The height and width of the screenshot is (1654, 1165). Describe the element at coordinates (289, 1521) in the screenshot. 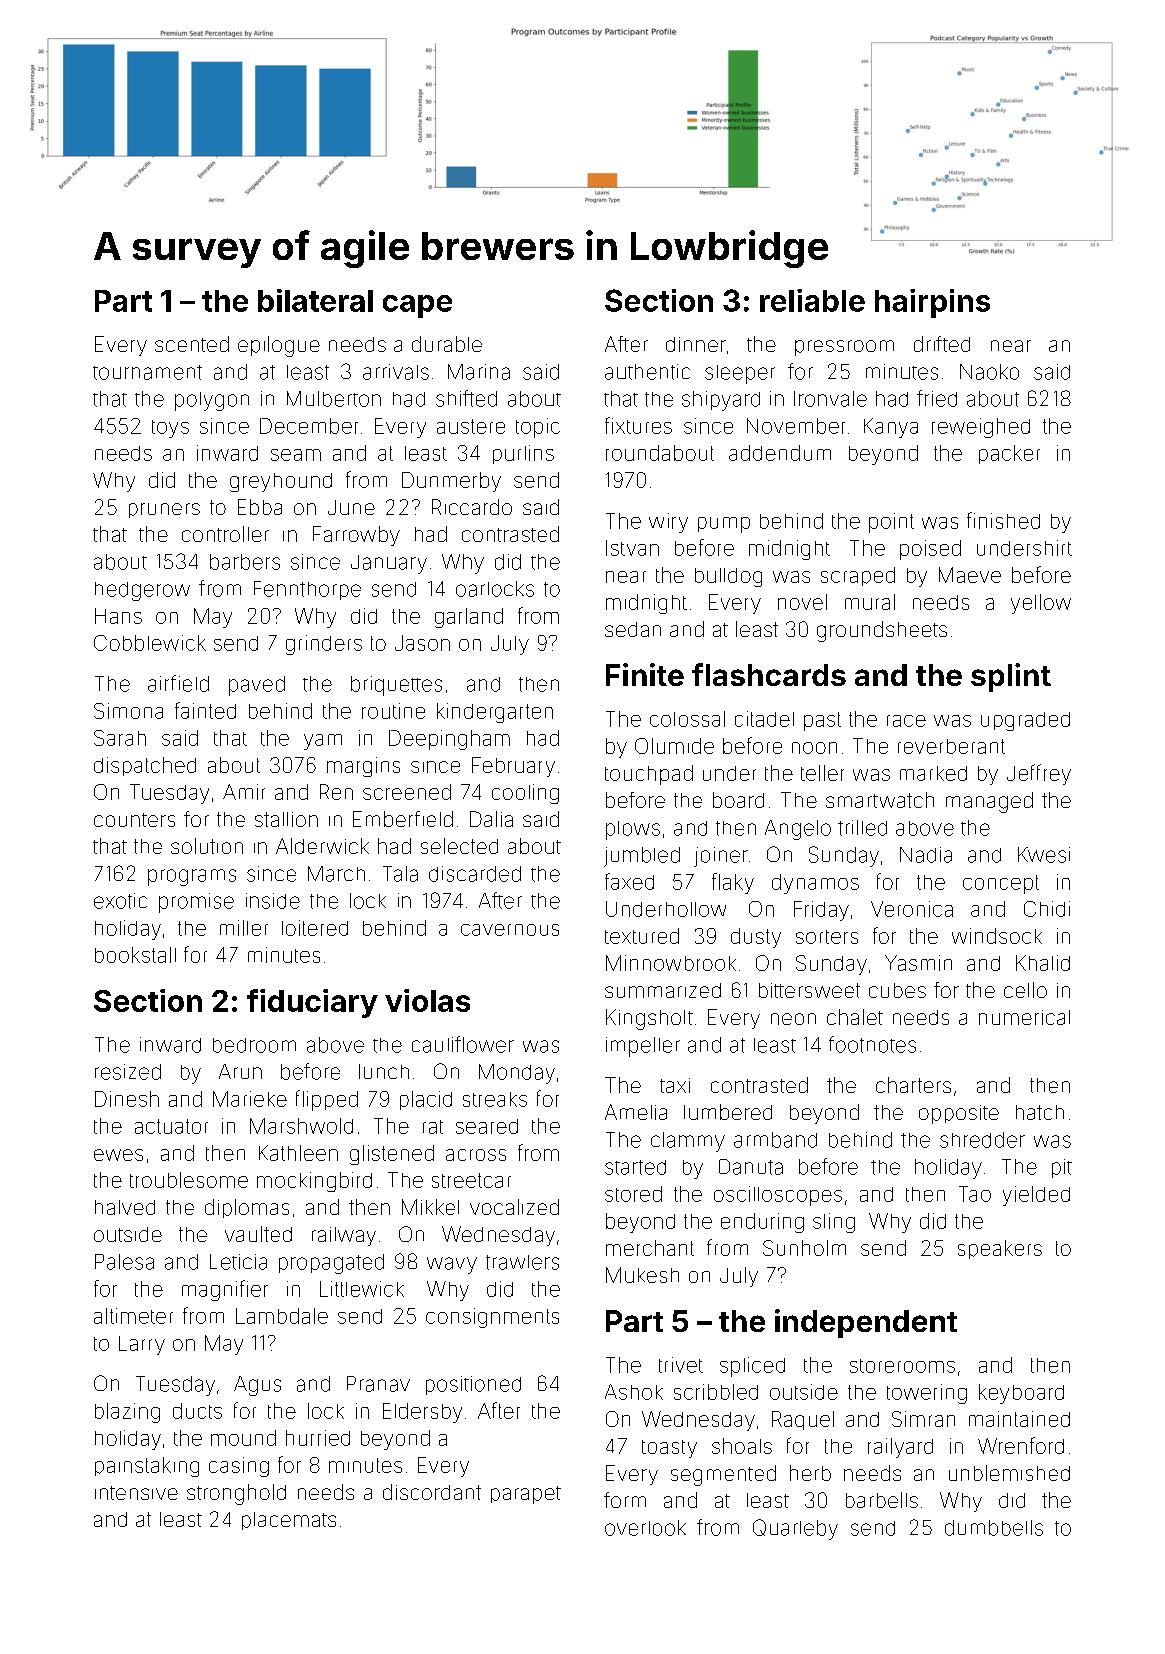

I see `placemats` at that location.
